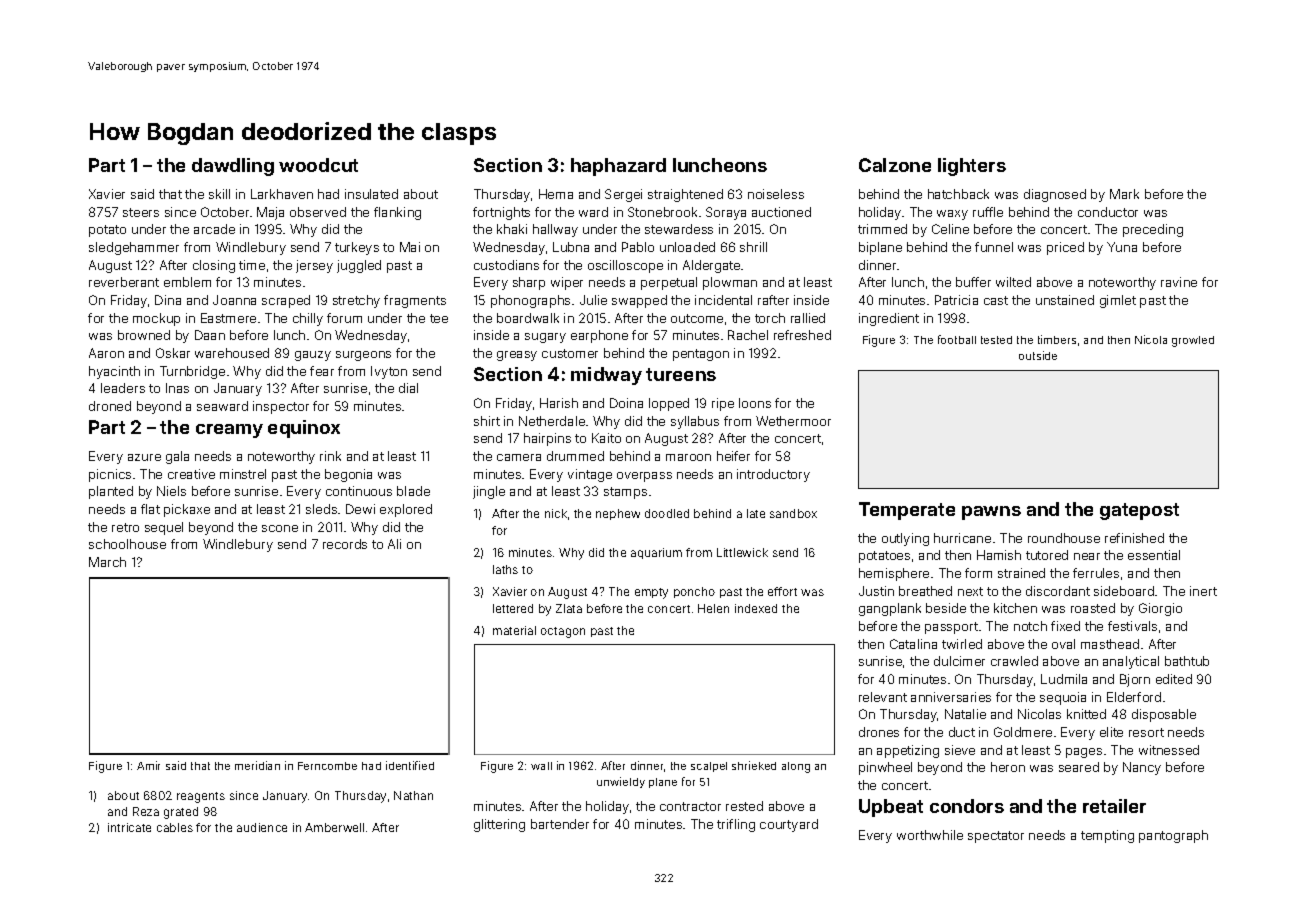  Describe the element at coordinates (1179, 282) in the page. I see `ravine` at that location.
